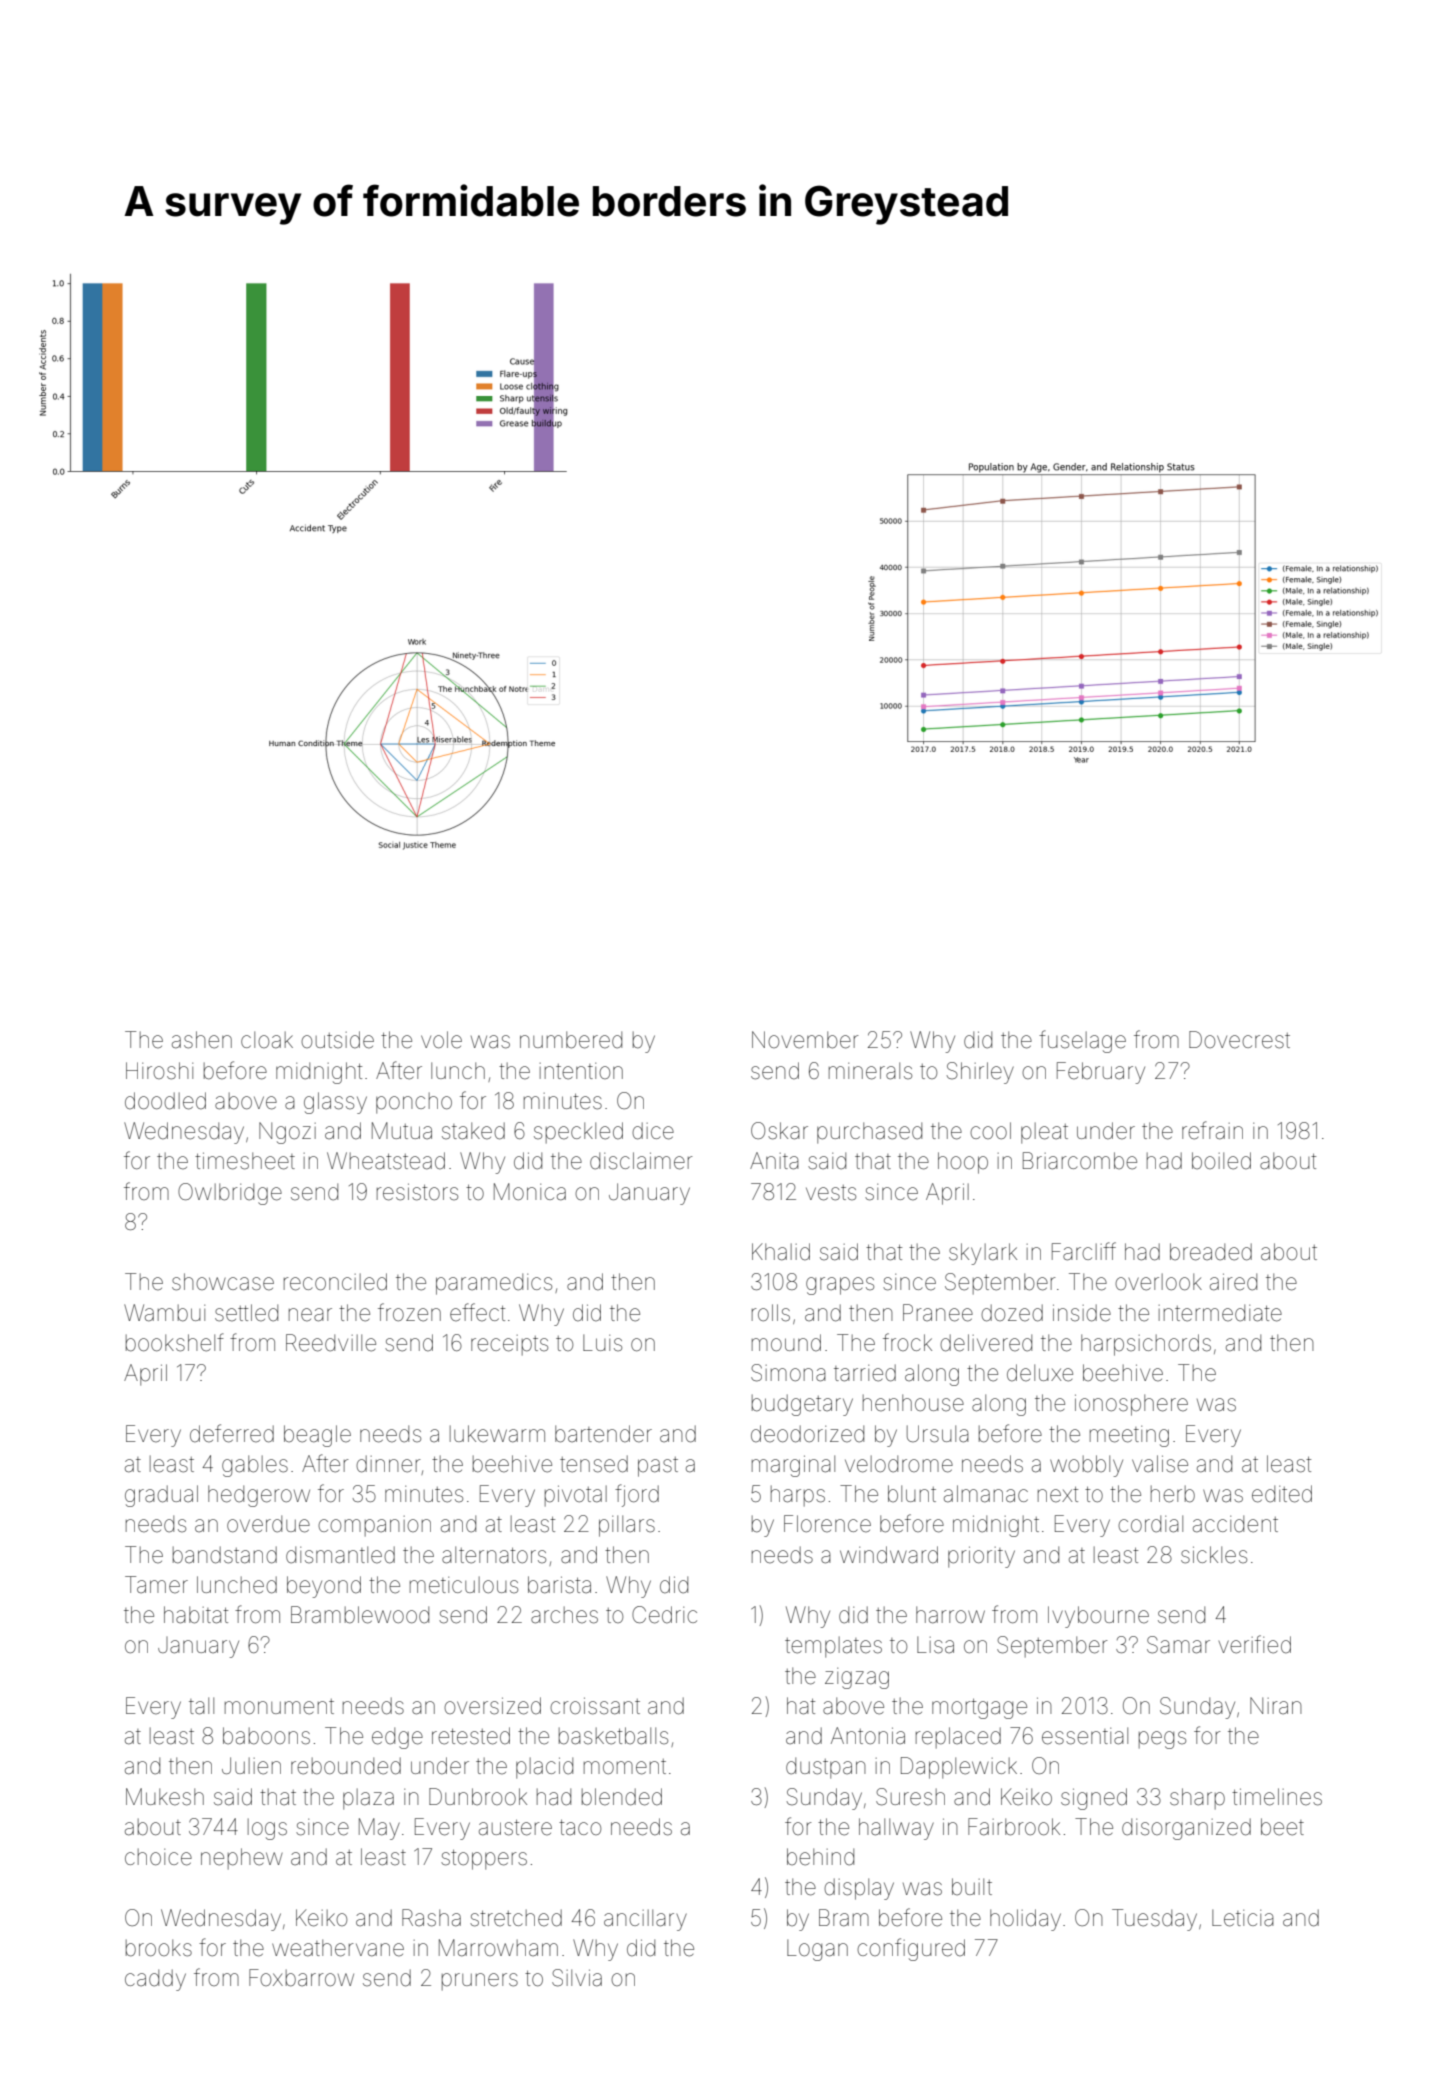 The width and height of the document is (1450, 2100). Describe the element at coordinates (324, 1587) in the document. I see `beyond` at that location.
